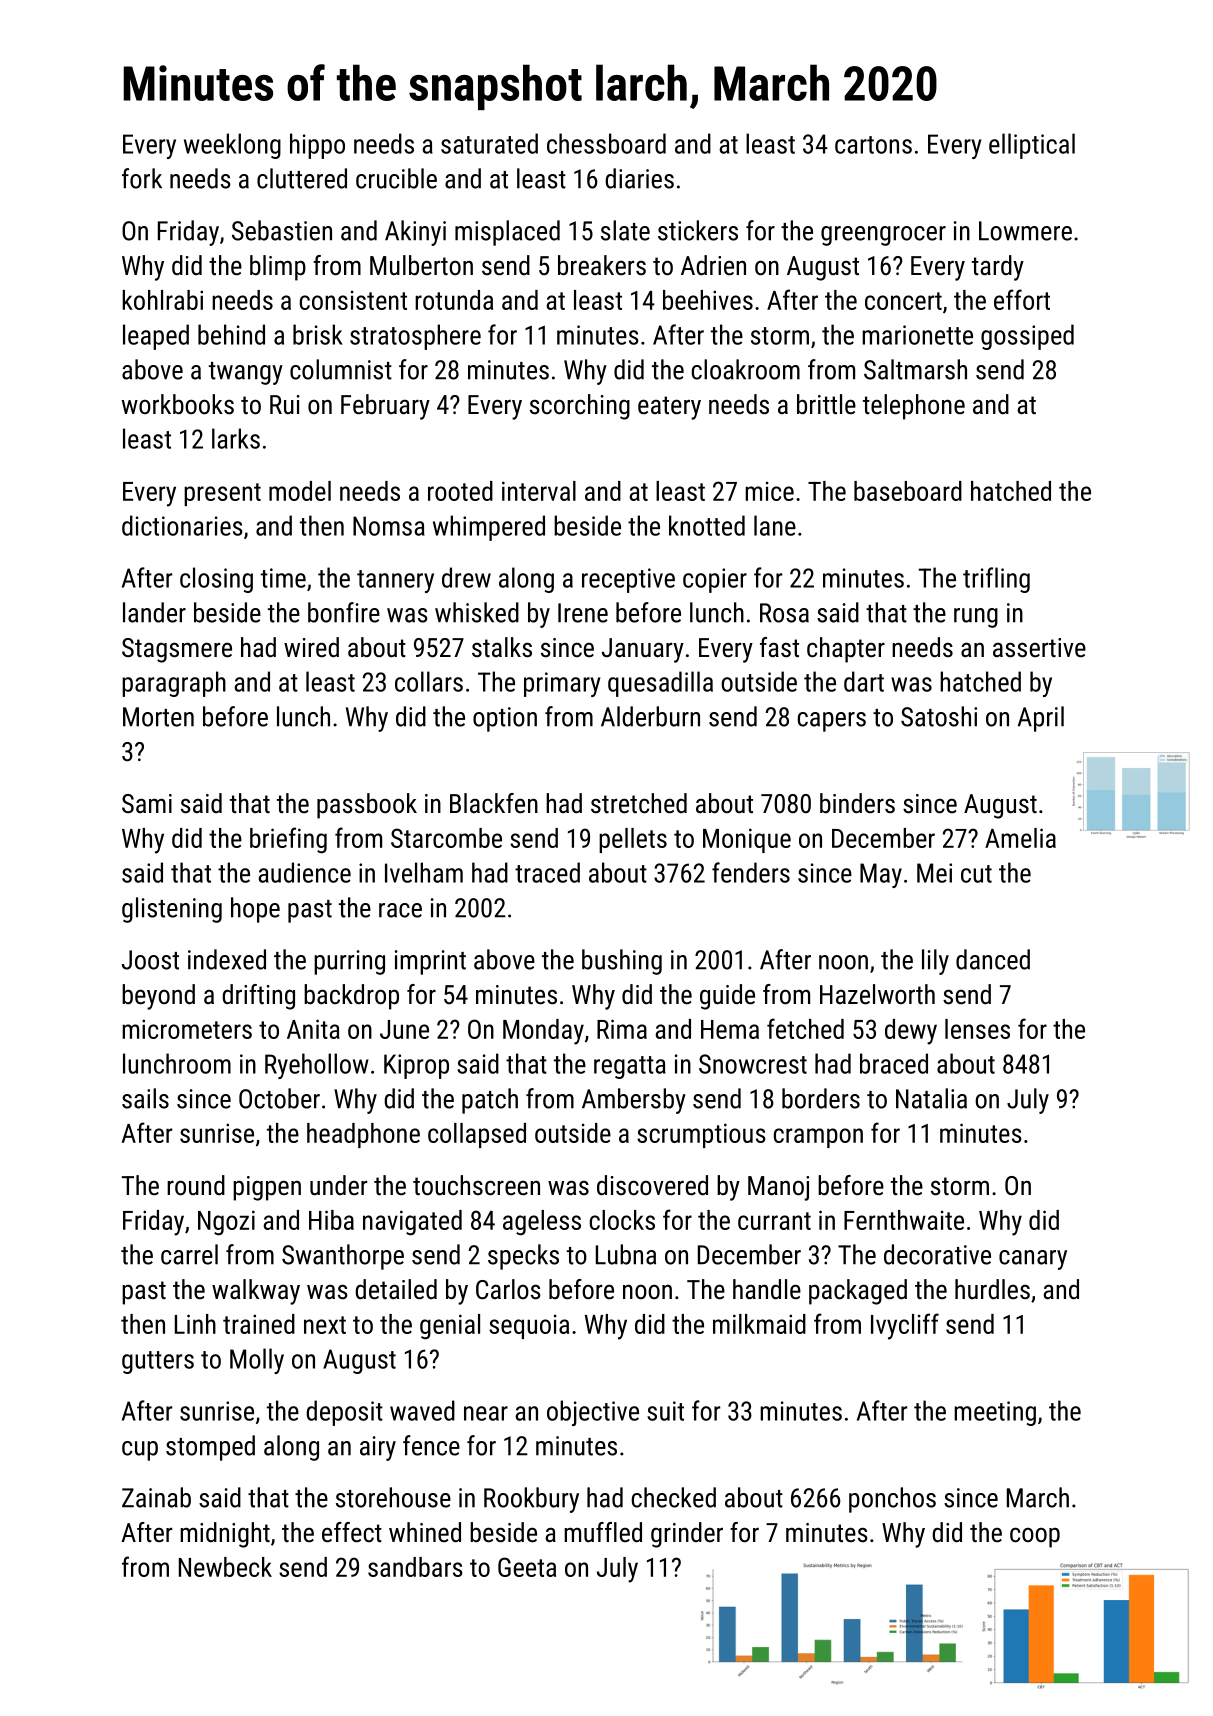  I want to click on audience, so click(304, 872).
